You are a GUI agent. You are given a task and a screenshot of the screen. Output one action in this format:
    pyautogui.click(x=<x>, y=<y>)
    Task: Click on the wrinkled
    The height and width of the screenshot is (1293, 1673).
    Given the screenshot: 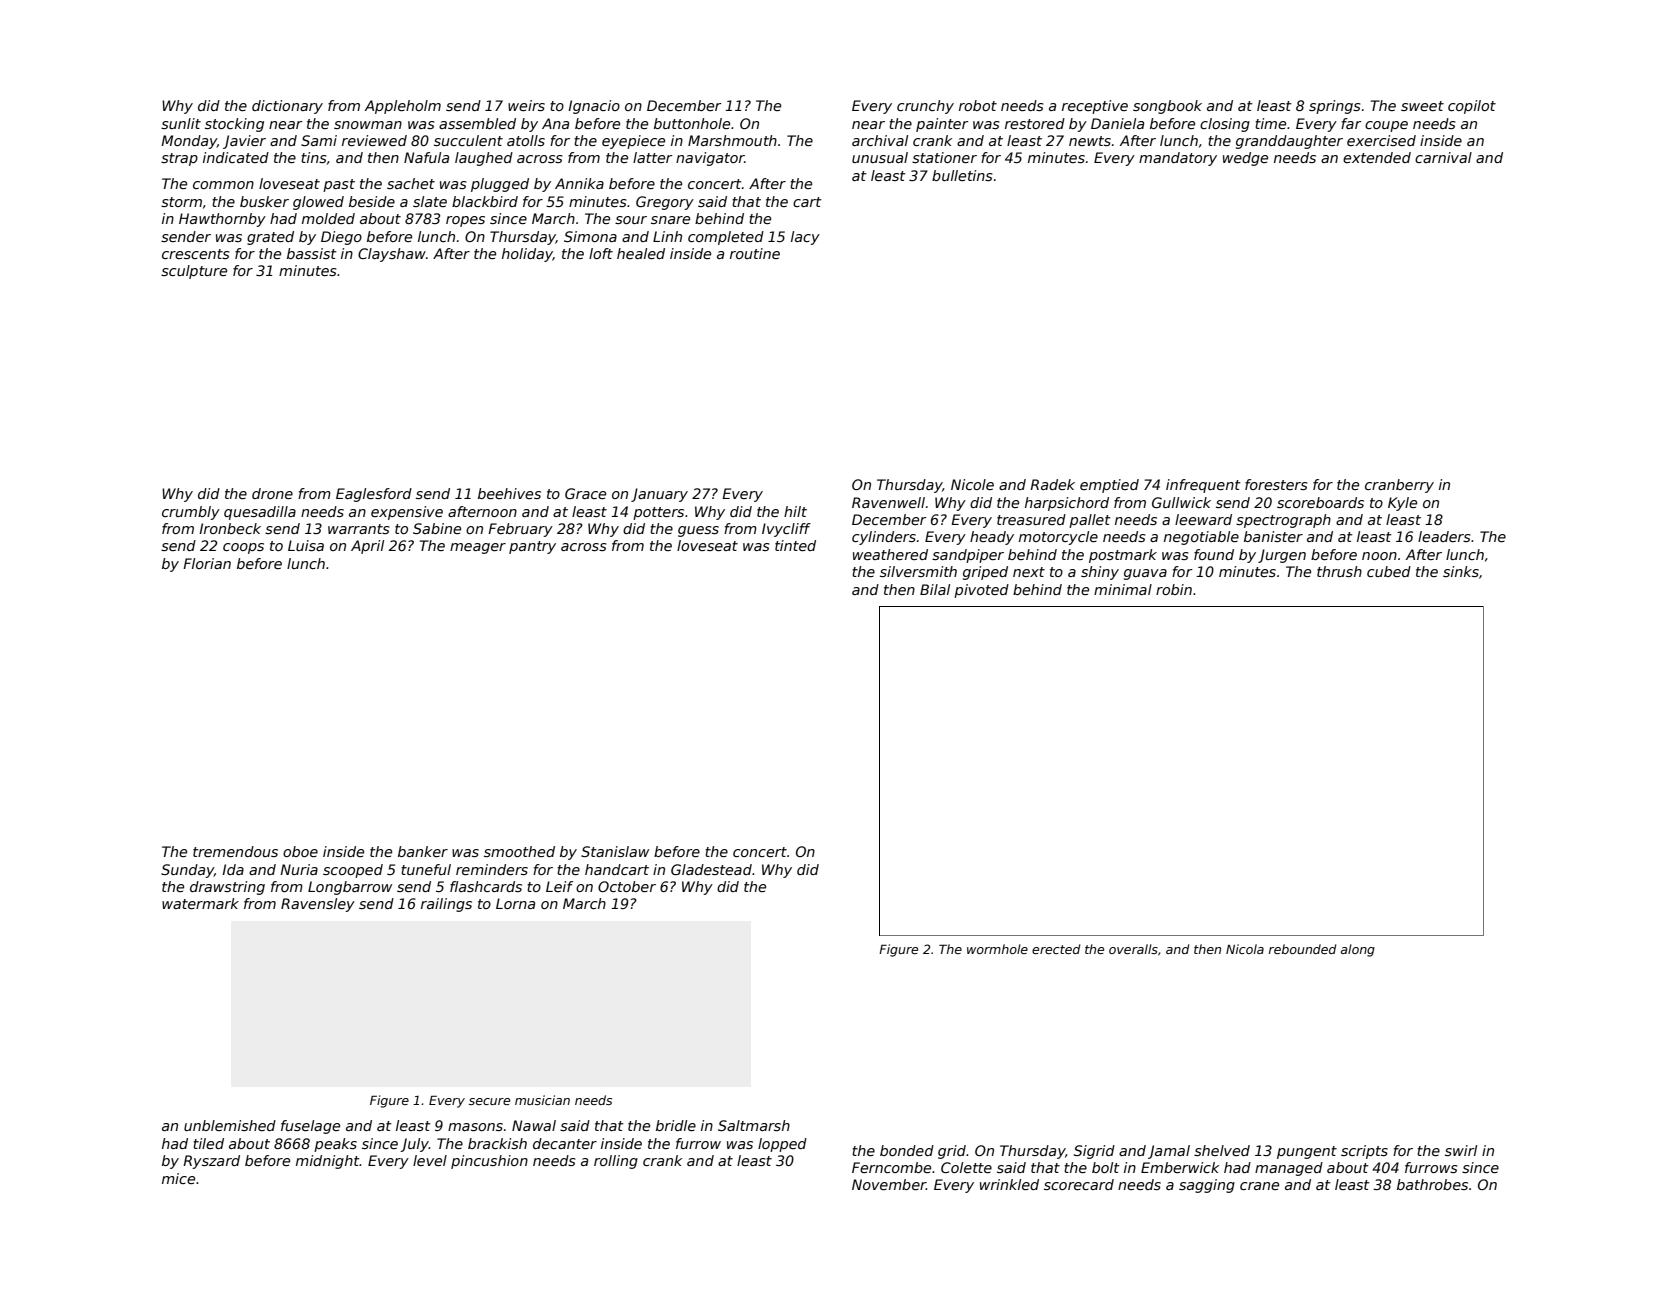 What is the action you would take?
    pyautogui.click(x=1009, y=1184)
